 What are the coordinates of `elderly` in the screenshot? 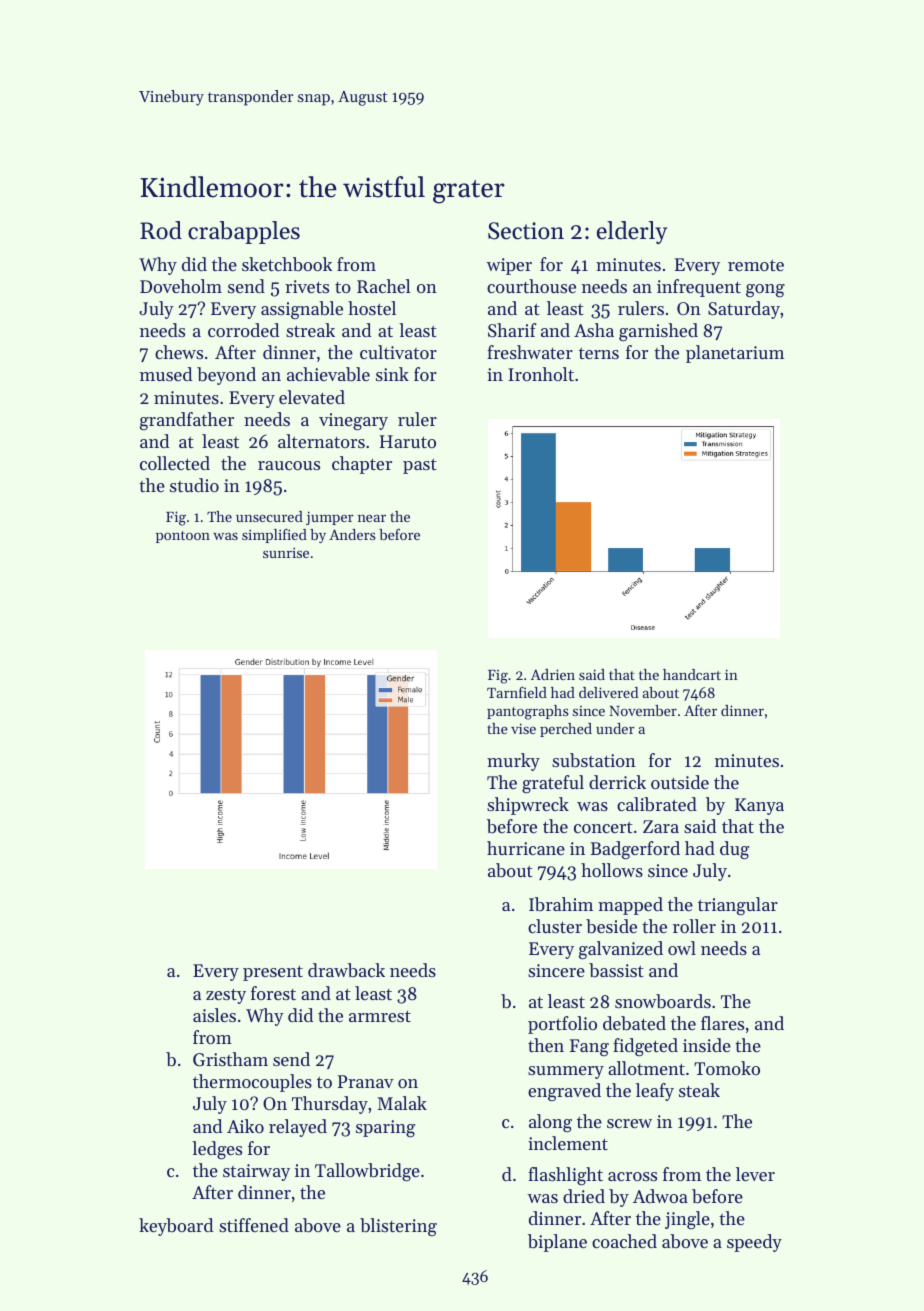 It's located at (632, 232).
